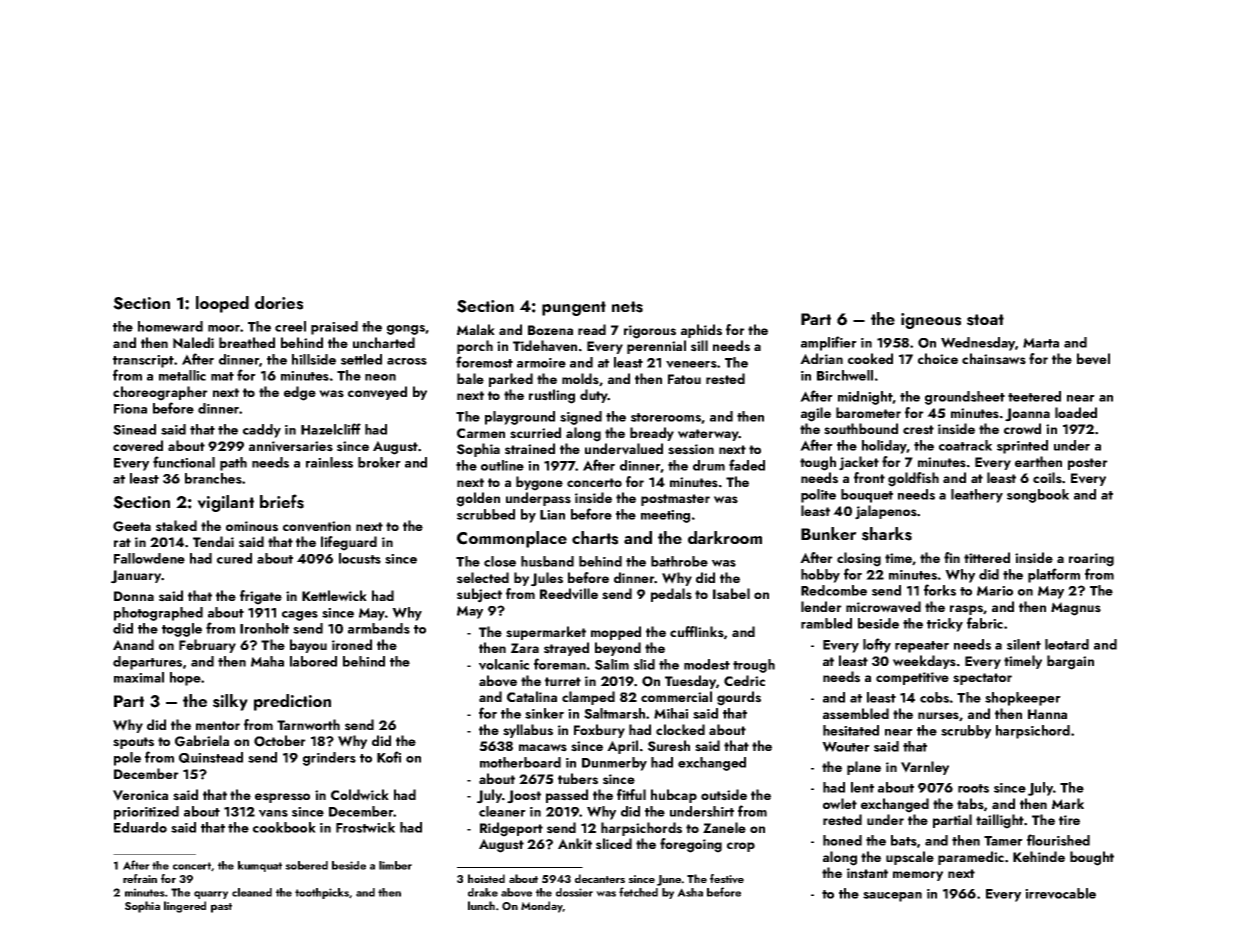  Describe the element at coordinates (292, 702) in the document. I see `prediction` at that location.
